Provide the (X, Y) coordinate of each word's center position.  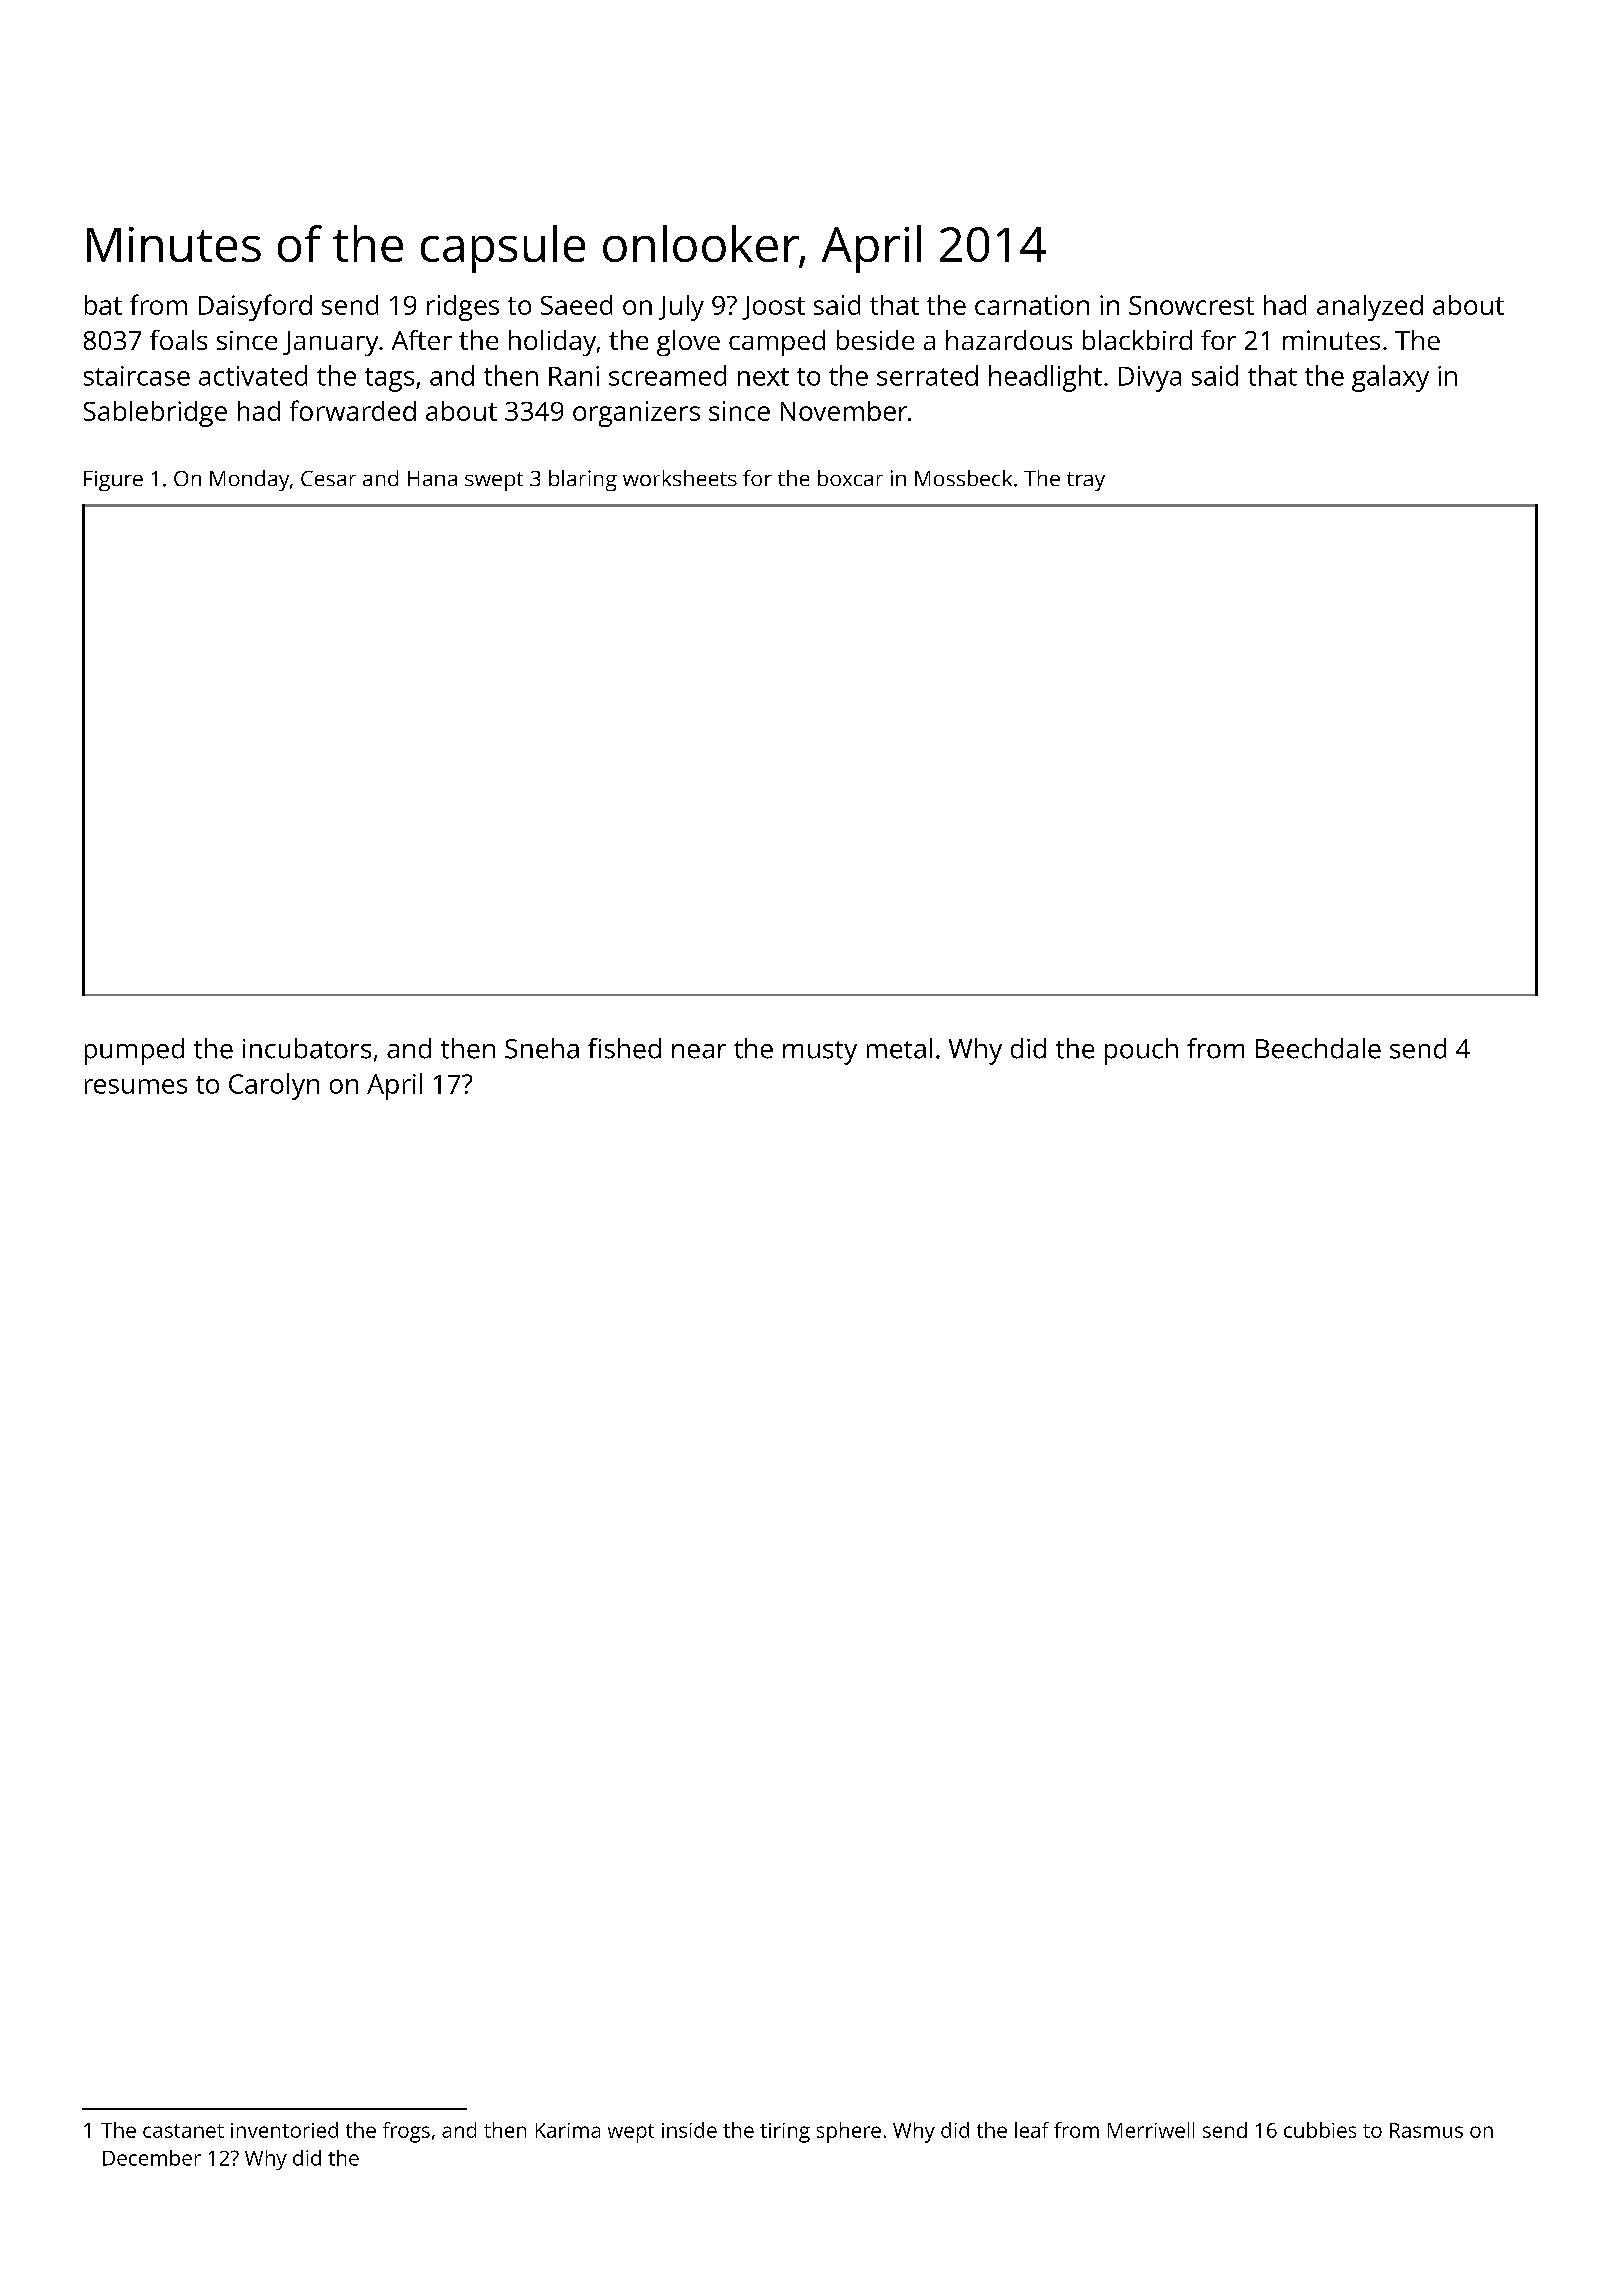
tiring (785, 2133)
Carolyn (274, 1086)
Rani (574, 376)
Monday (249, 480)
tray (1086, 481)
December (152, 2158)
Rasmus (1426, 2130)
